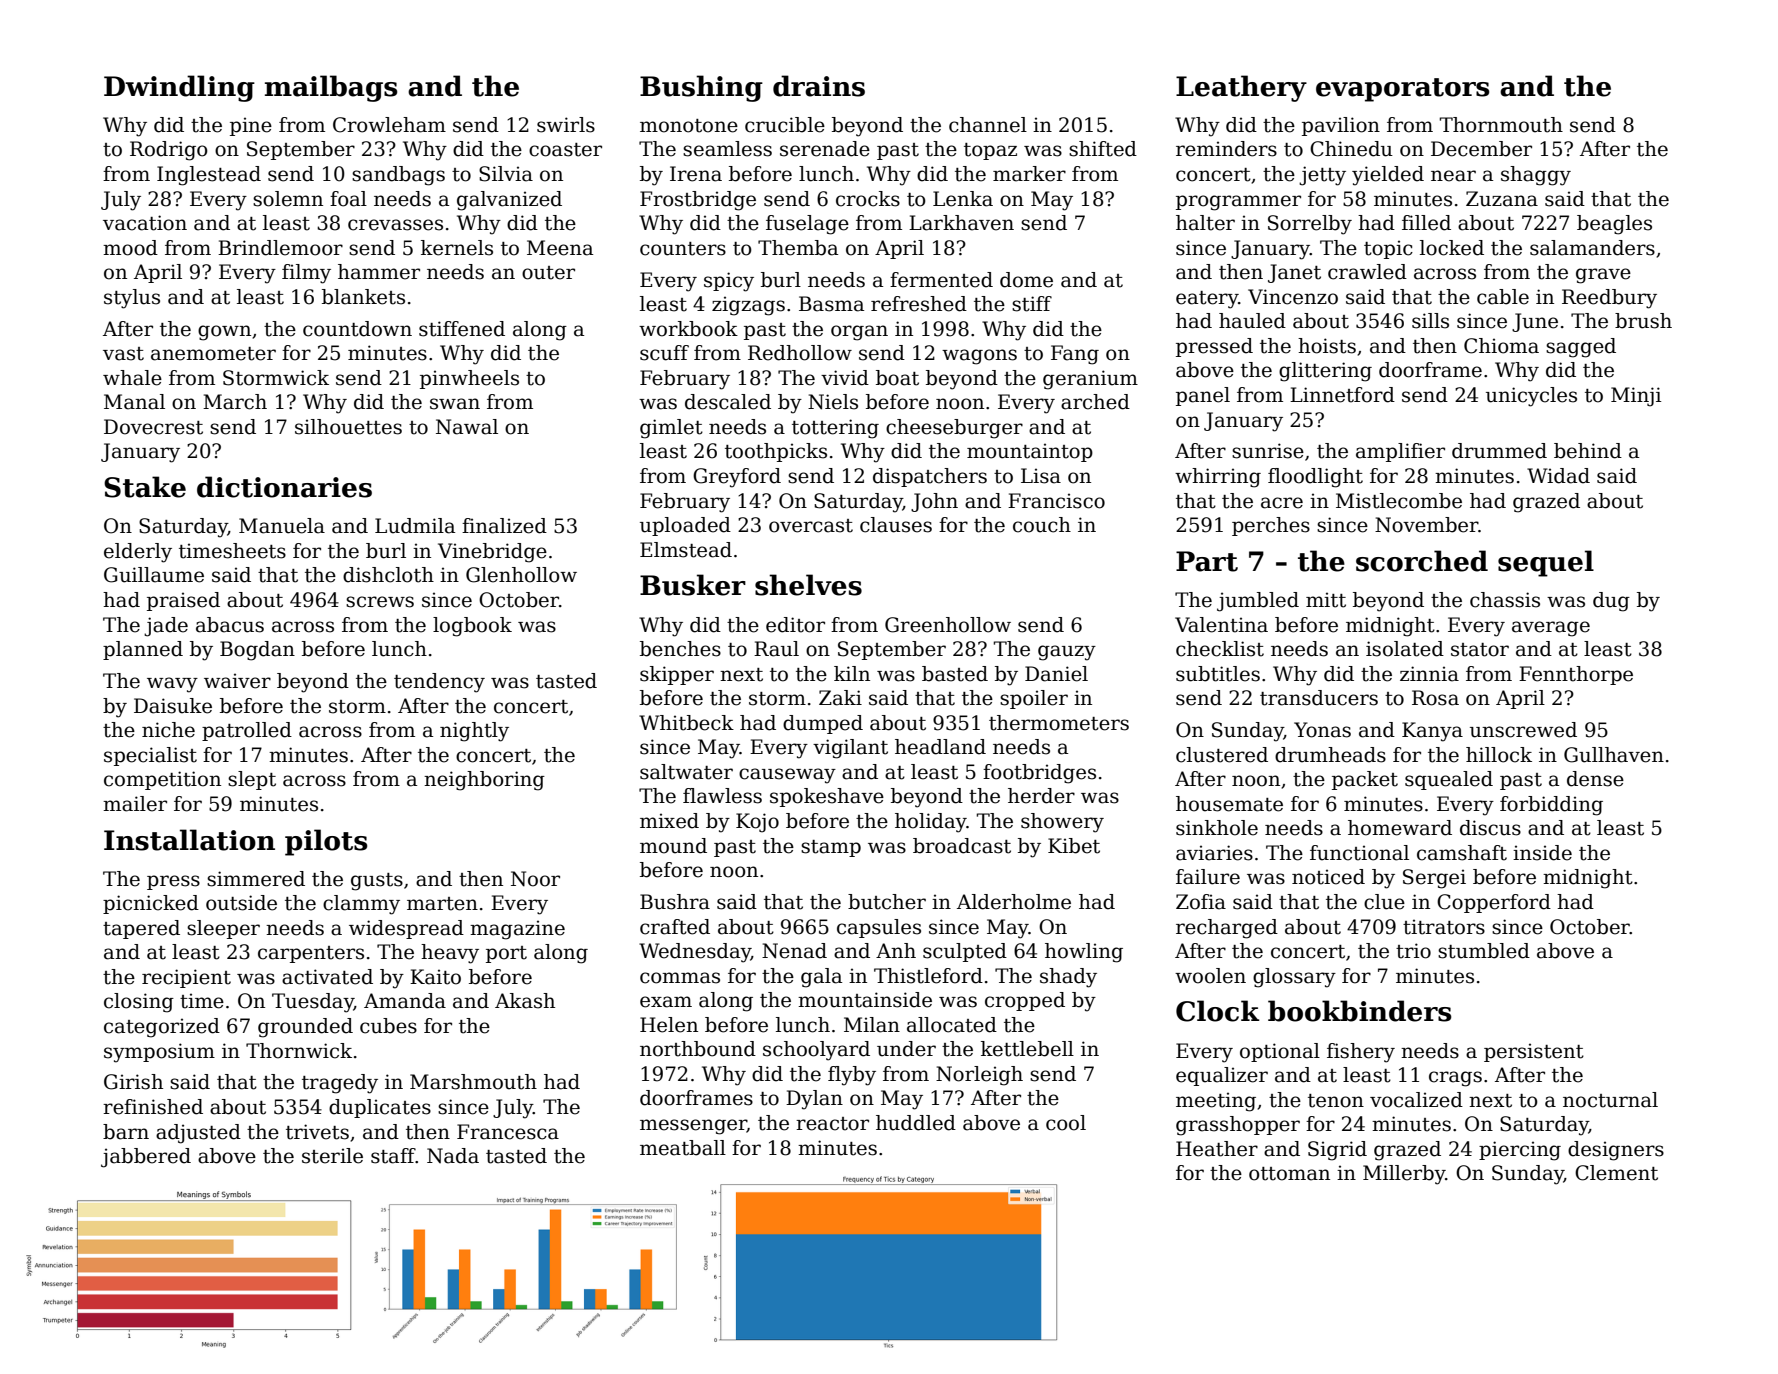 Image resolution: width=1778 pixels, height=1374 pixels. Describe the element at coordinates (1388, 176) in the page. I see `yielded` at that location.
